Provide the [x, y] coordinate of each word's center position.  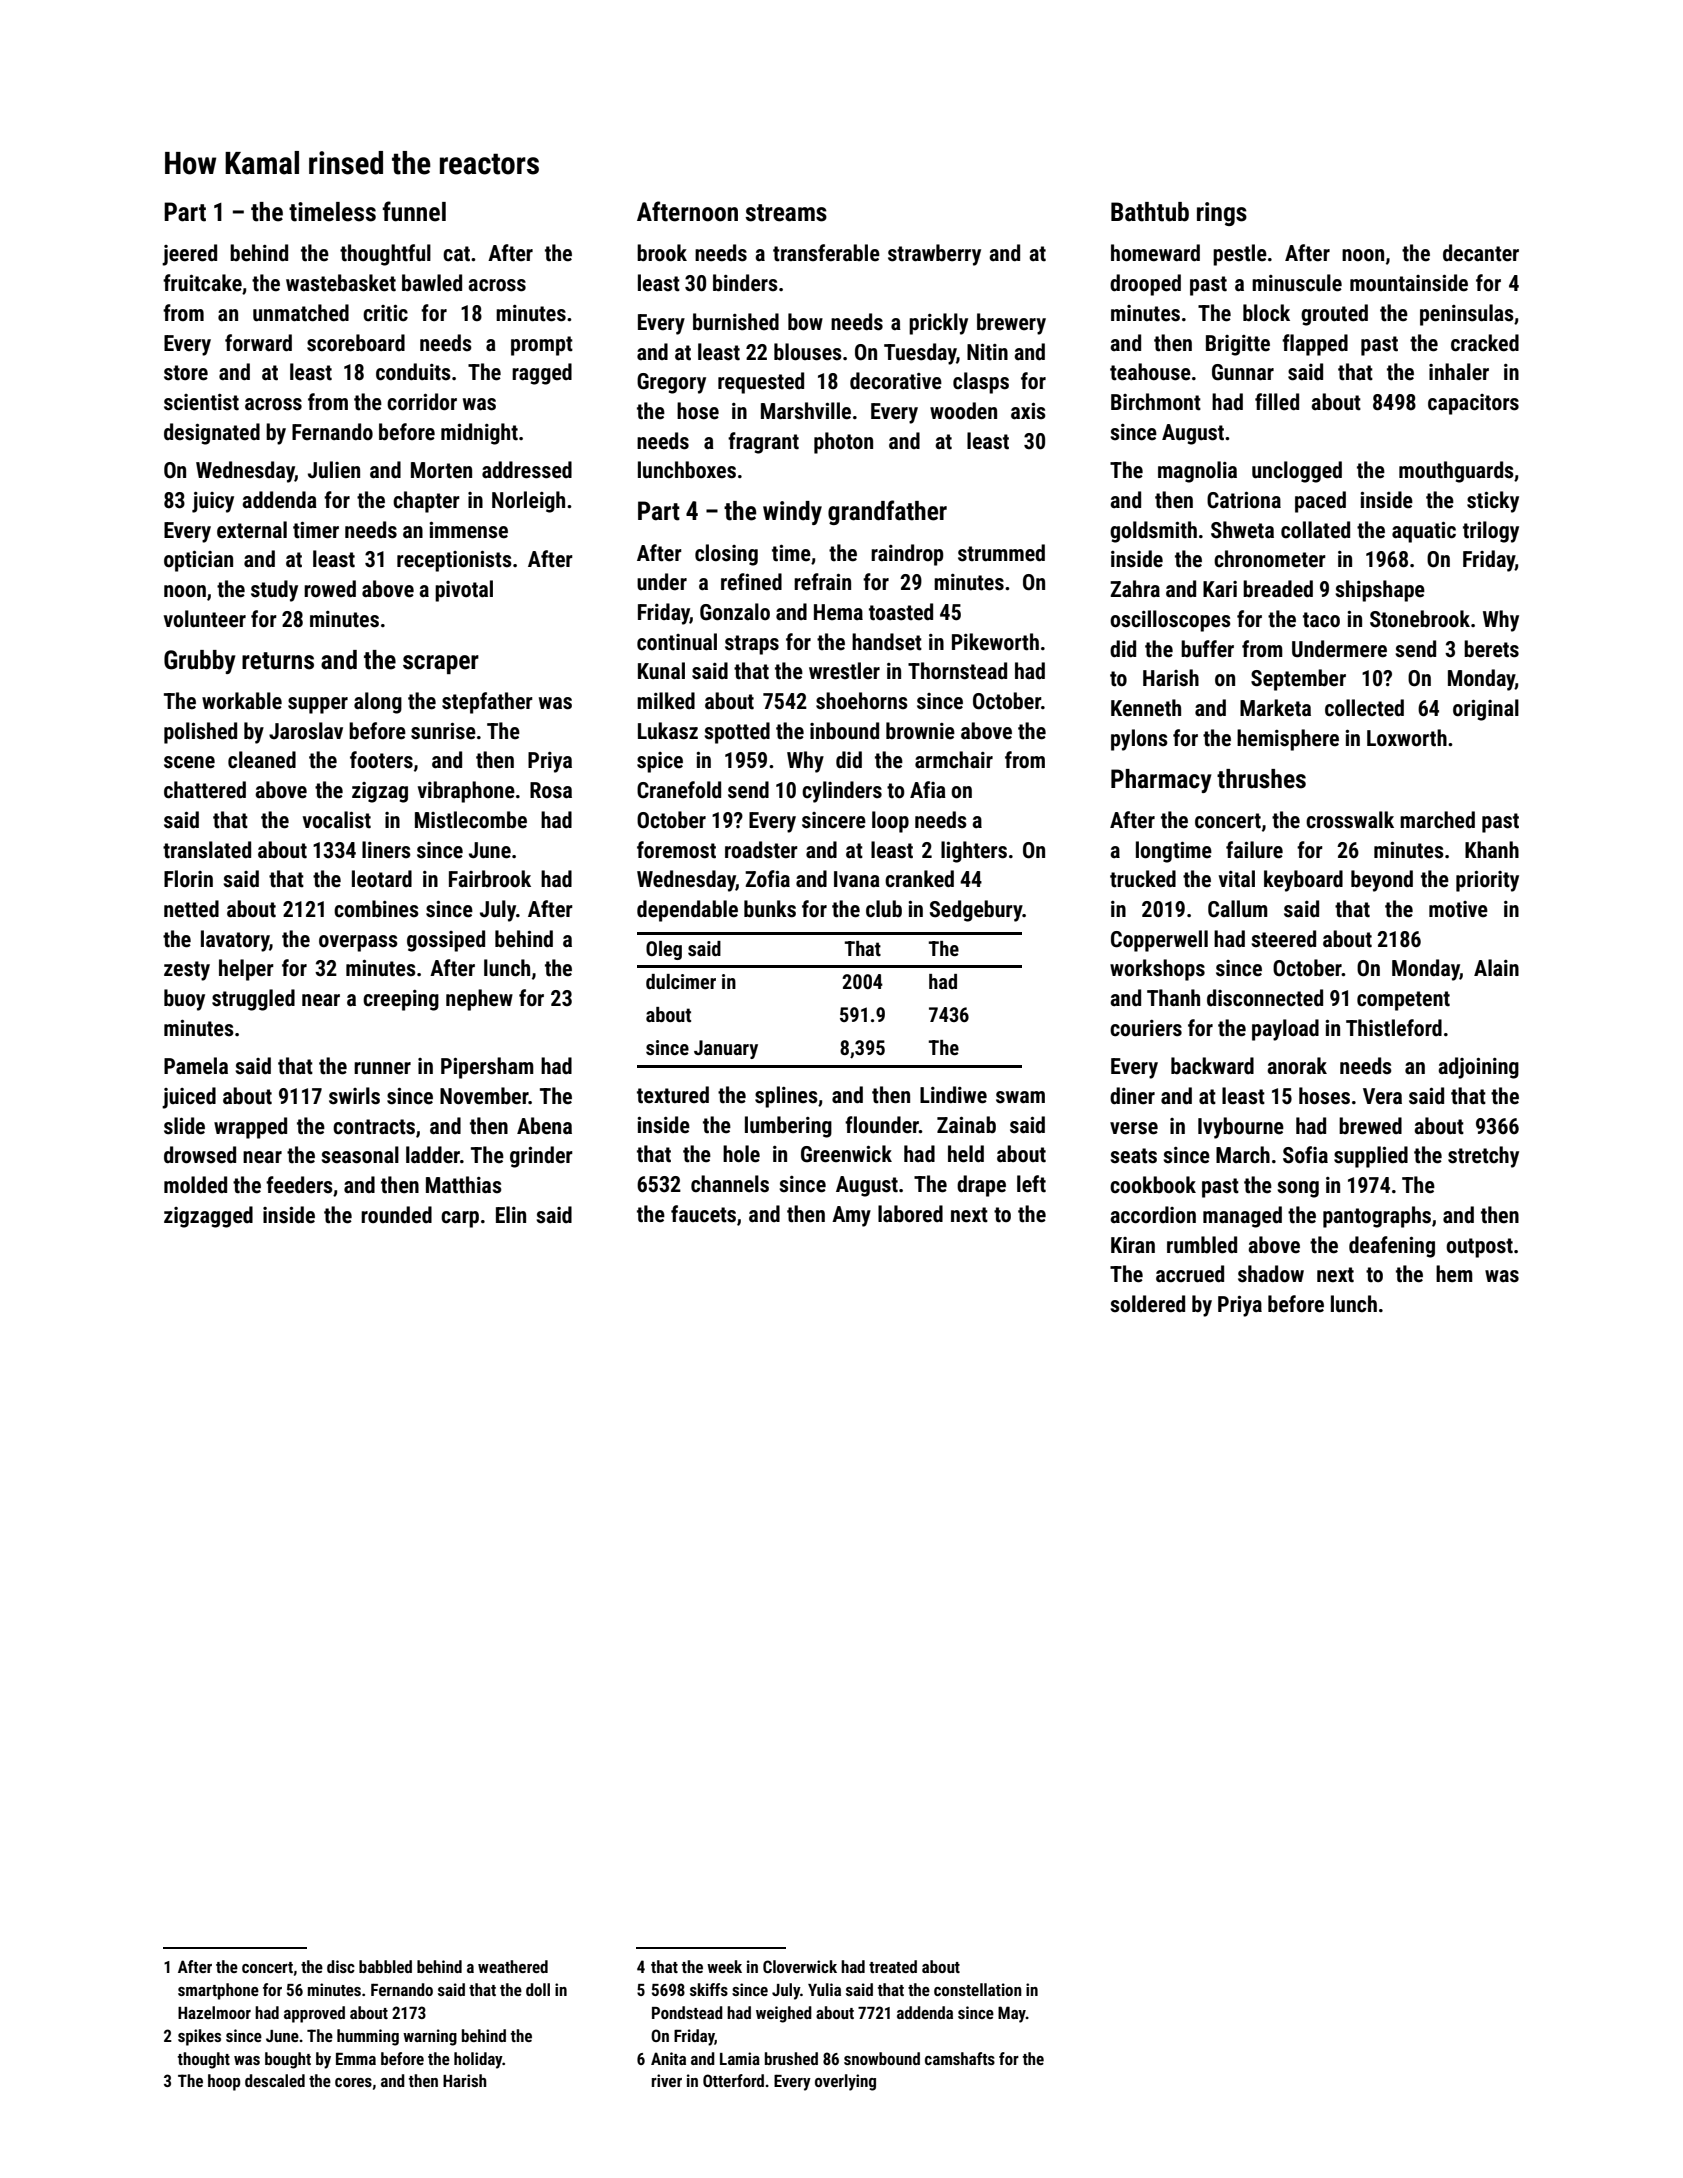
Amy [851, 1216]
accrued [1190, 1274]
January [726, 1049]
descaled [275, 2080]
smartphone [218, 1991]
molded [195, 1185]
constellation [978, 1989]
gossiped [446, 941]
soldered [1147, 1304]
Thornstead [957, 671]
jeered [189, 255]
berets [1491, 649]
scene [189, 762]
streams [786, 213]
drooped [1145, 285]
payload [1285, 1030]
